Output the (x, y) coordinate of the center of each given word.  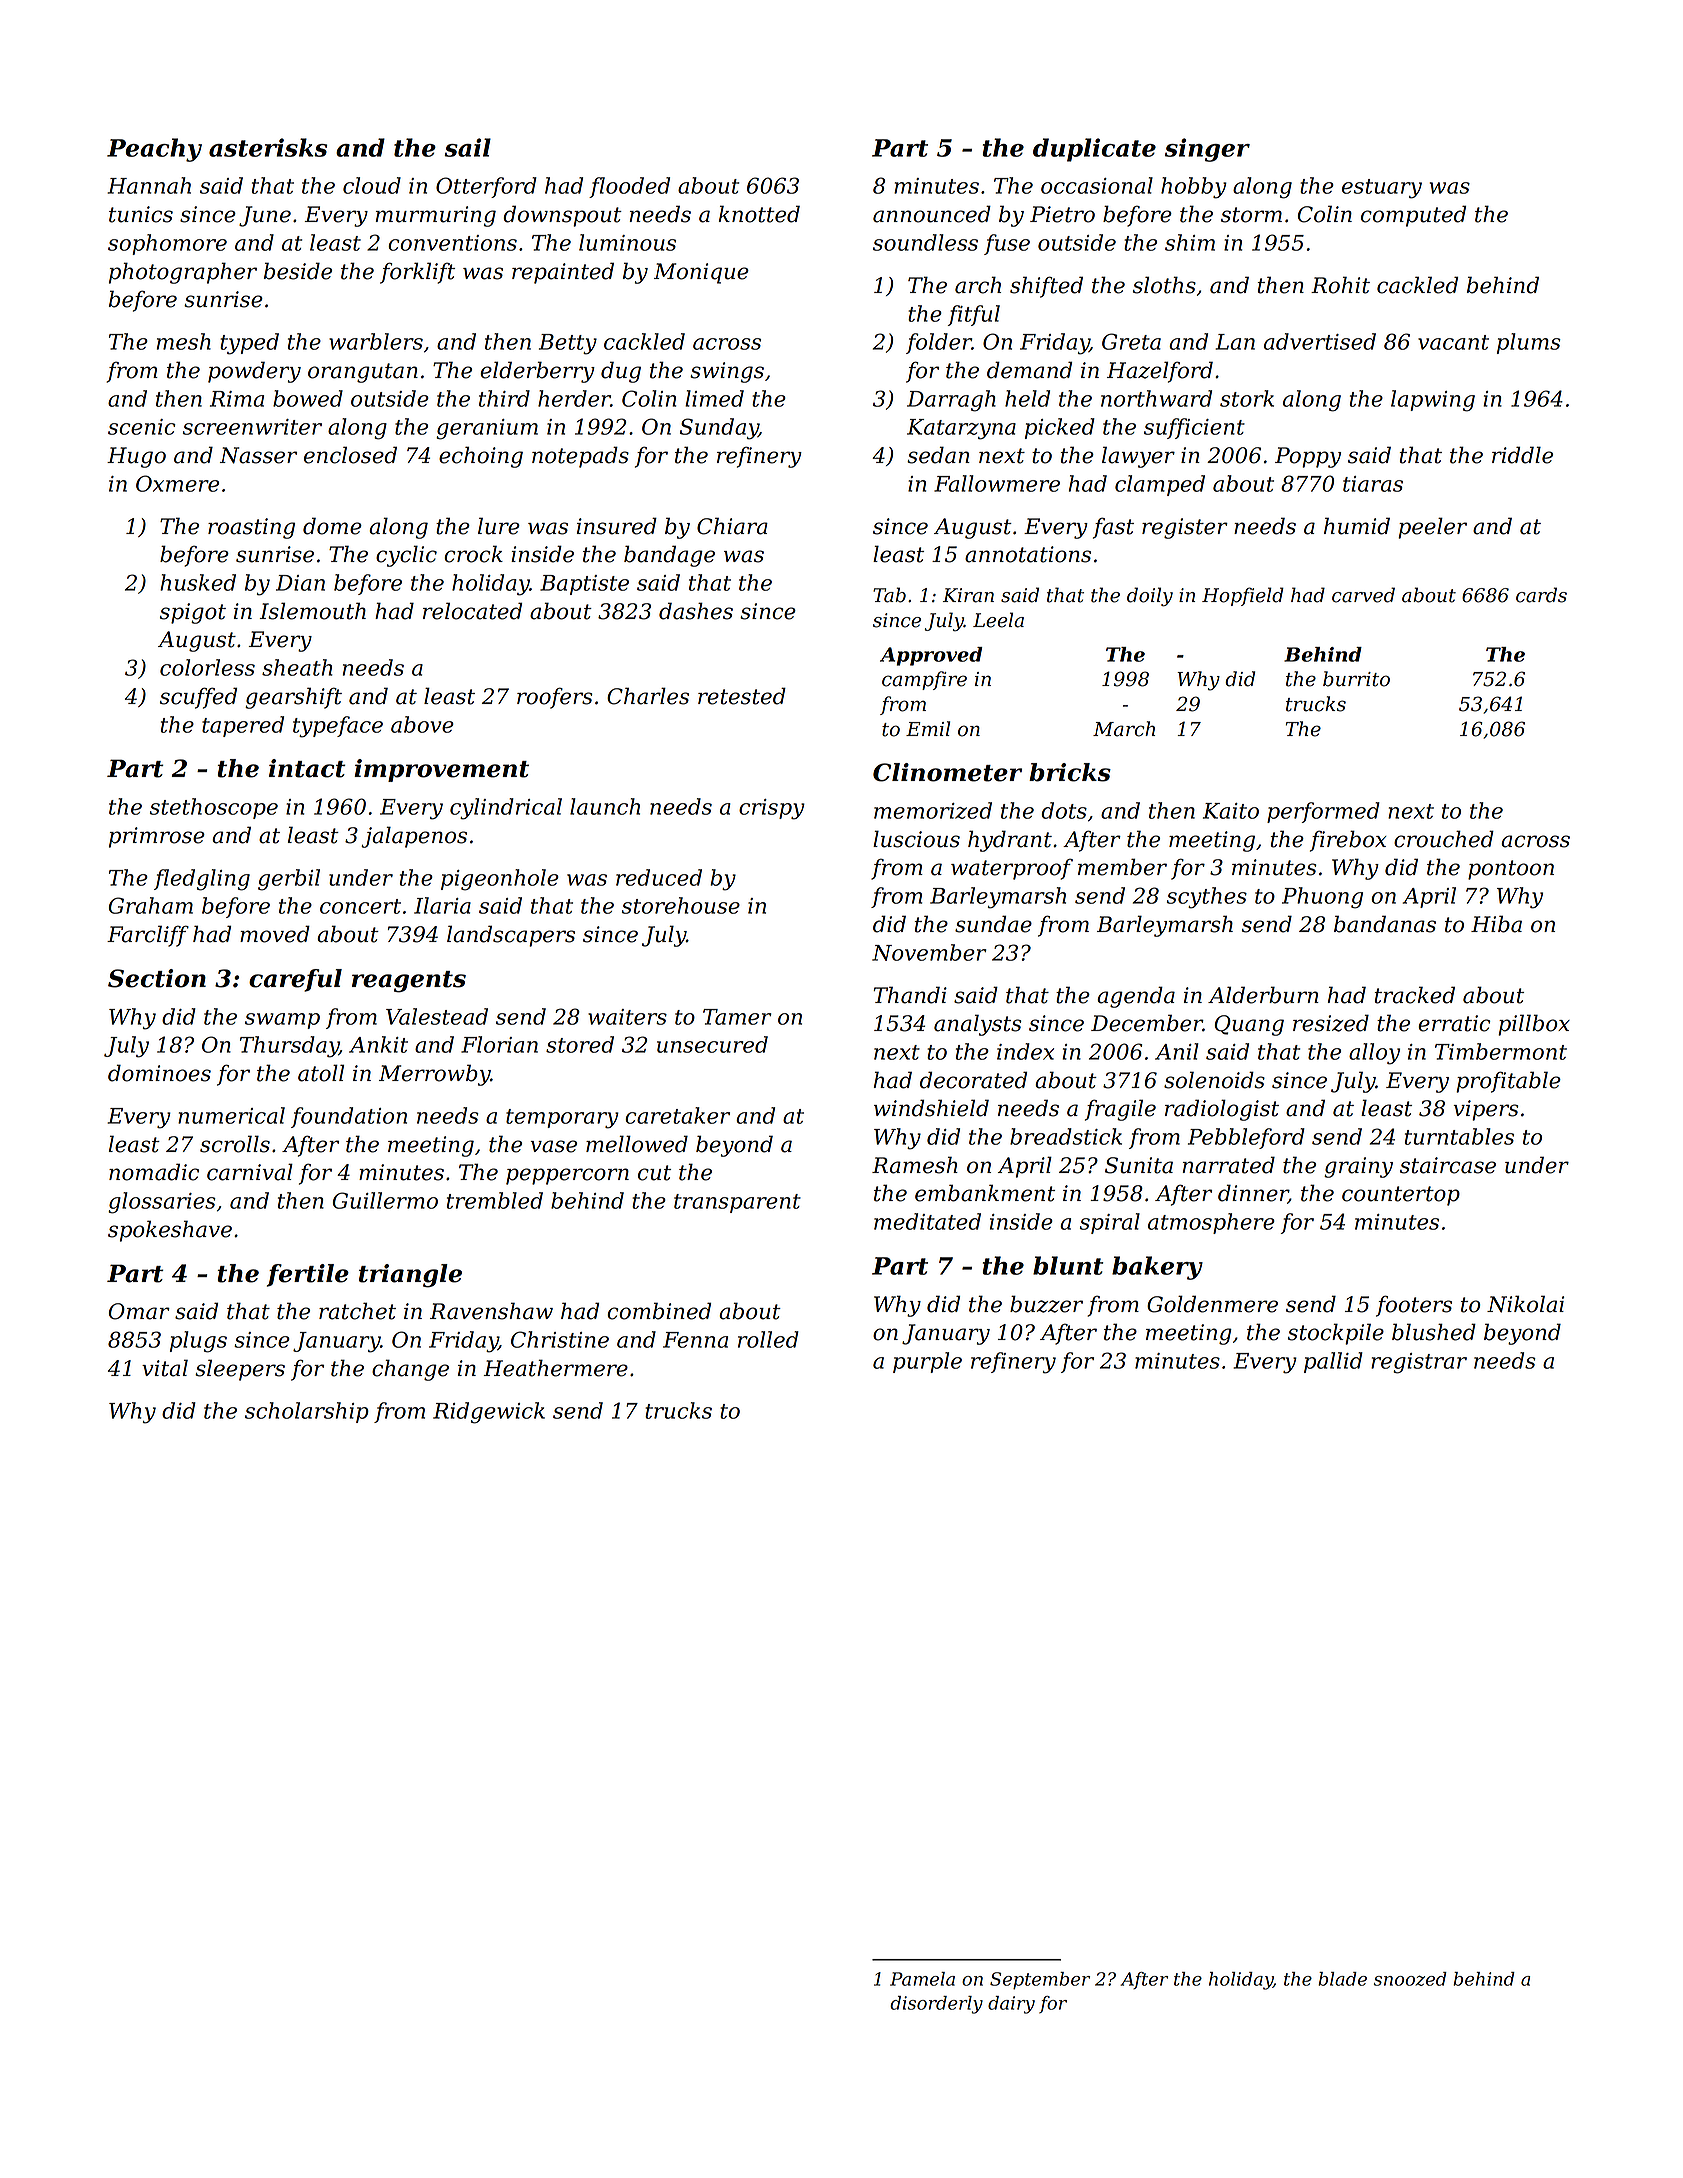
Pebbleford (1246, 1138)
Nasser (258, 455)
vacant (1453, 342)
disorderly (936, 2005)
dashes (696, 611)
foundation (349, 1117)
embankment (985, 1193)
